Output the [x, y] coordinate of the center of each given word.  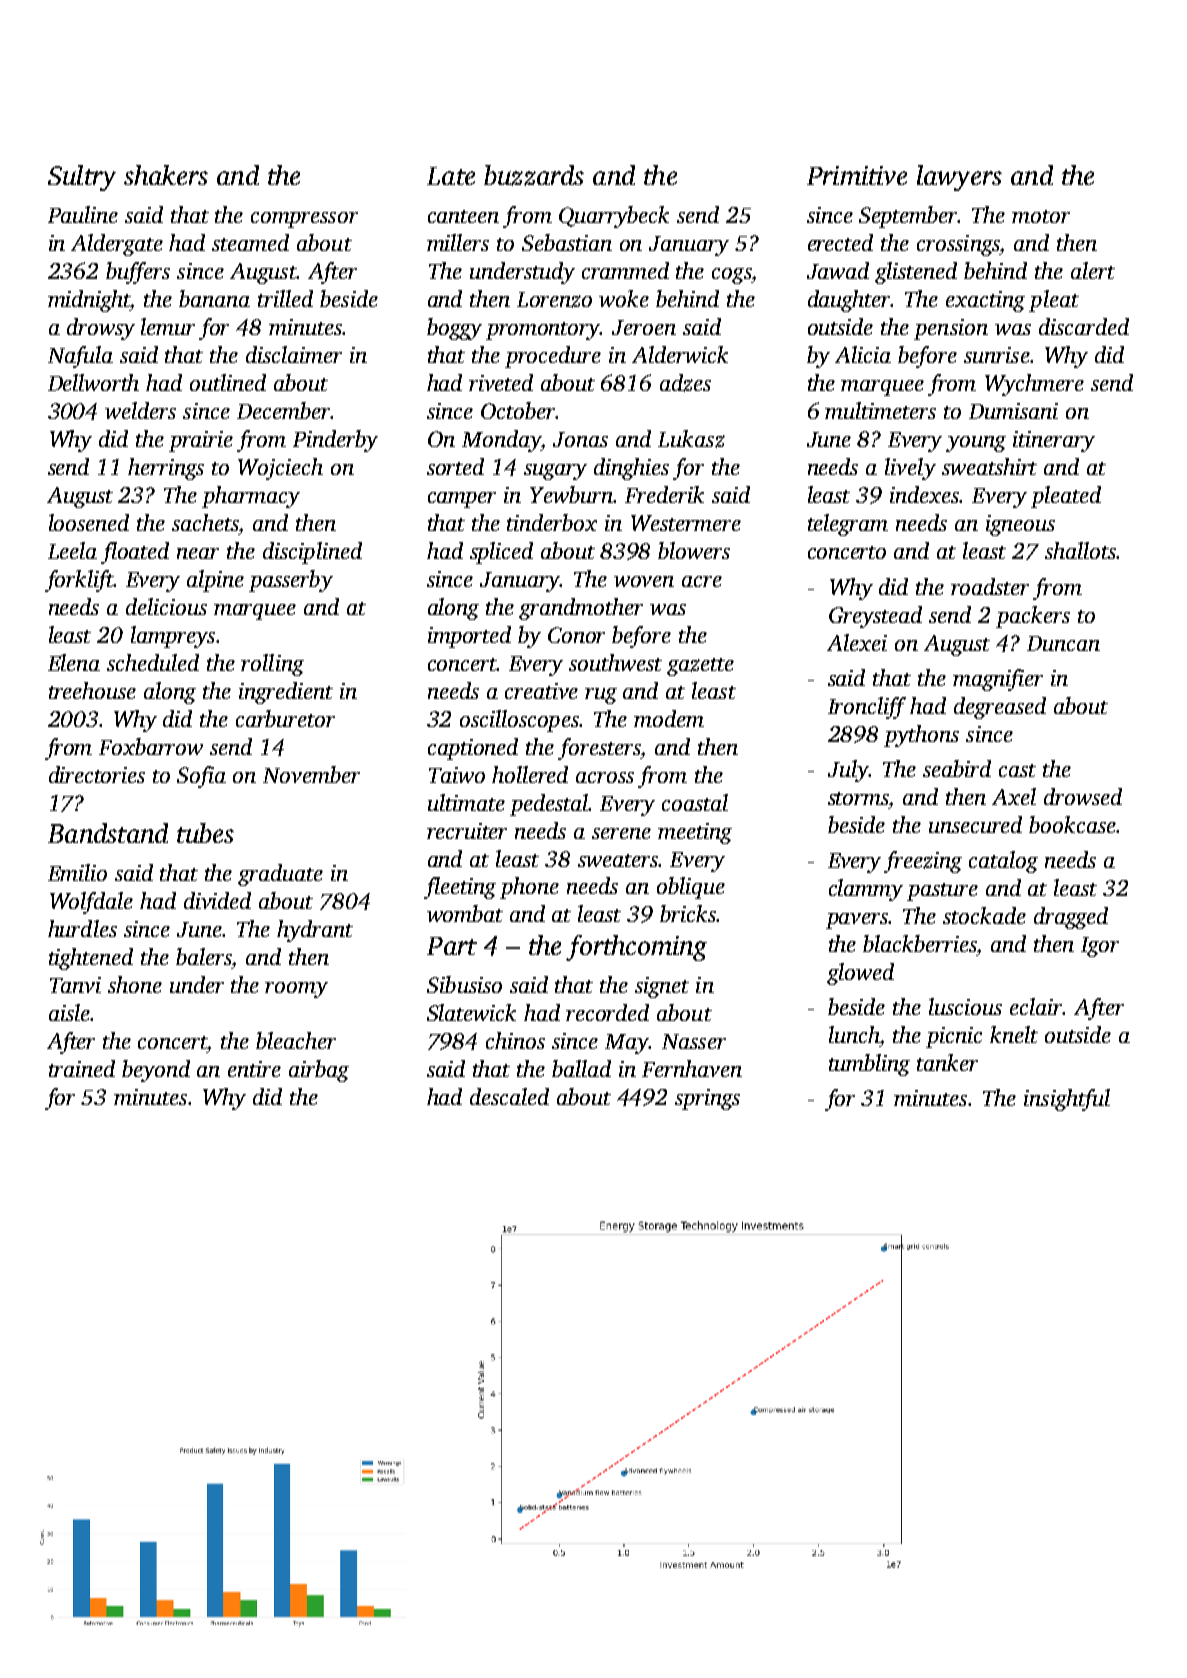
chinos [515, 1040]
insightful [1067, 1100]
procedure [553, 357]
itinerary [1054, 441]
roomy [296, 990]
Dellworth [93, 382]
